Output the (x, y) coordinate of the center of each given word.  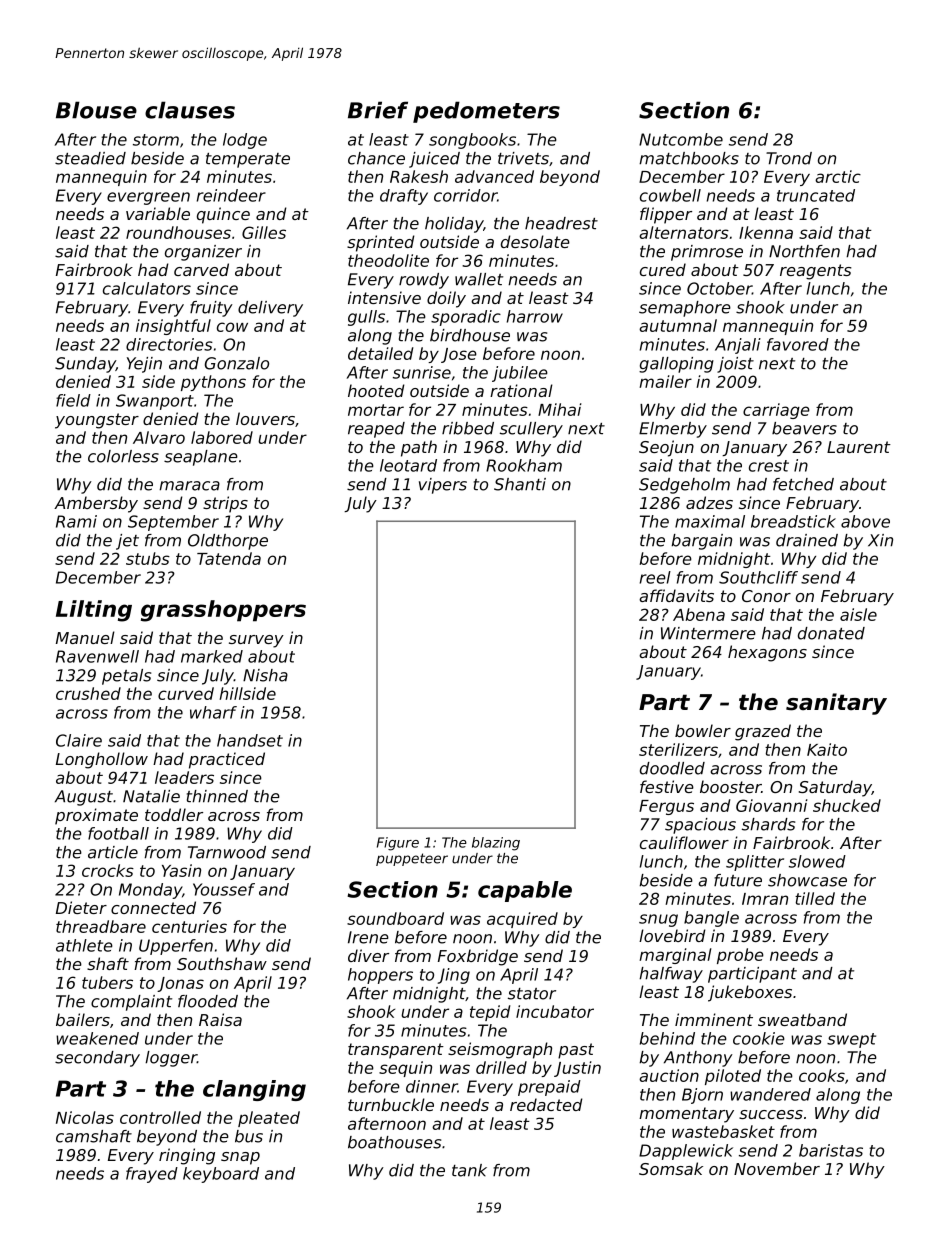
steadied (90, 158)
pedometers (486, 112)
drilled (501, 1067)
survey (256, 641)
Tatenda (229, 558)
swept (851, 1040)
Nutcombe (681, 139)
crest (769, 466)
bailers (83, 1019)
